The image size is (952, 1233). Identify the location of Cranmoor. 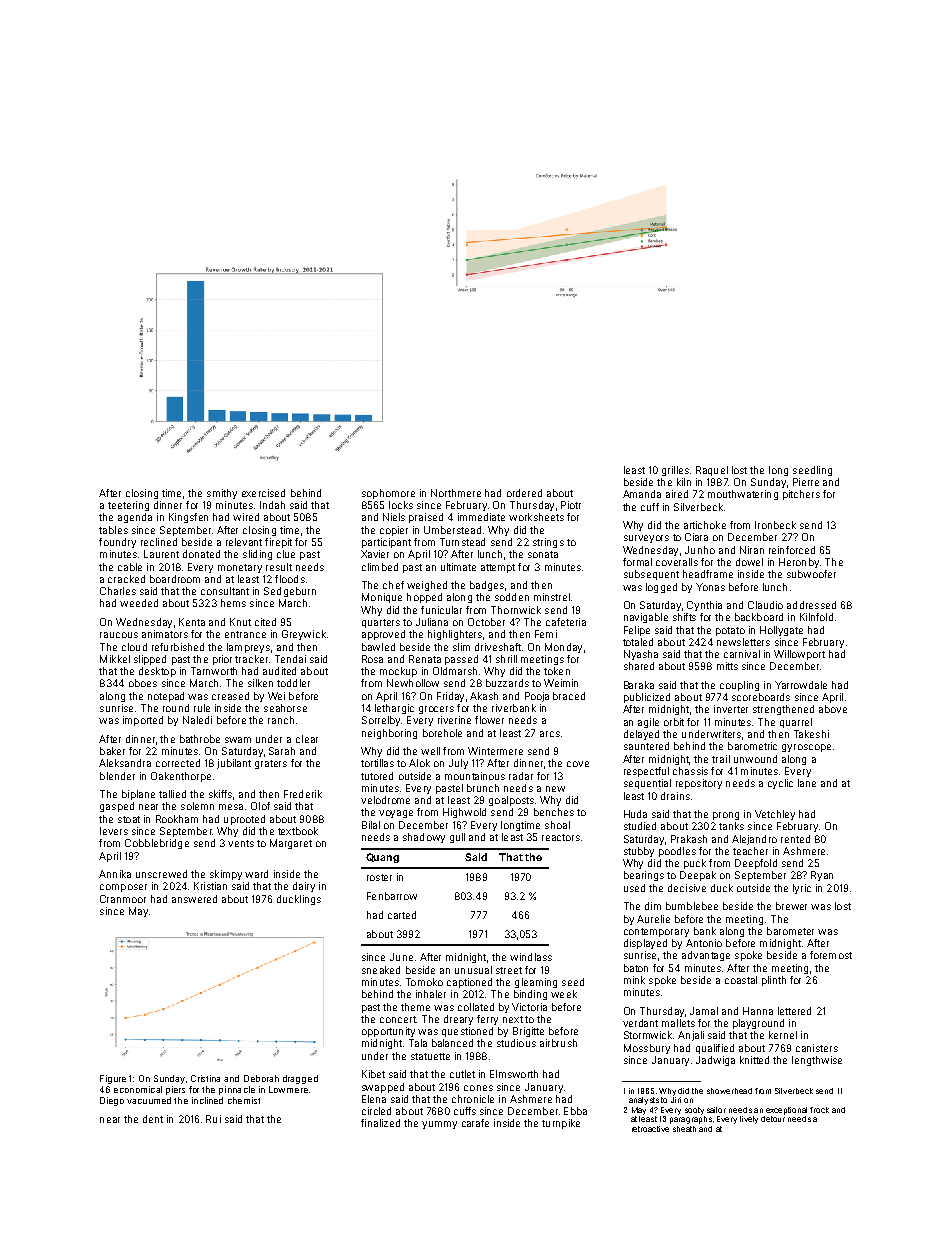
(123, 899).
